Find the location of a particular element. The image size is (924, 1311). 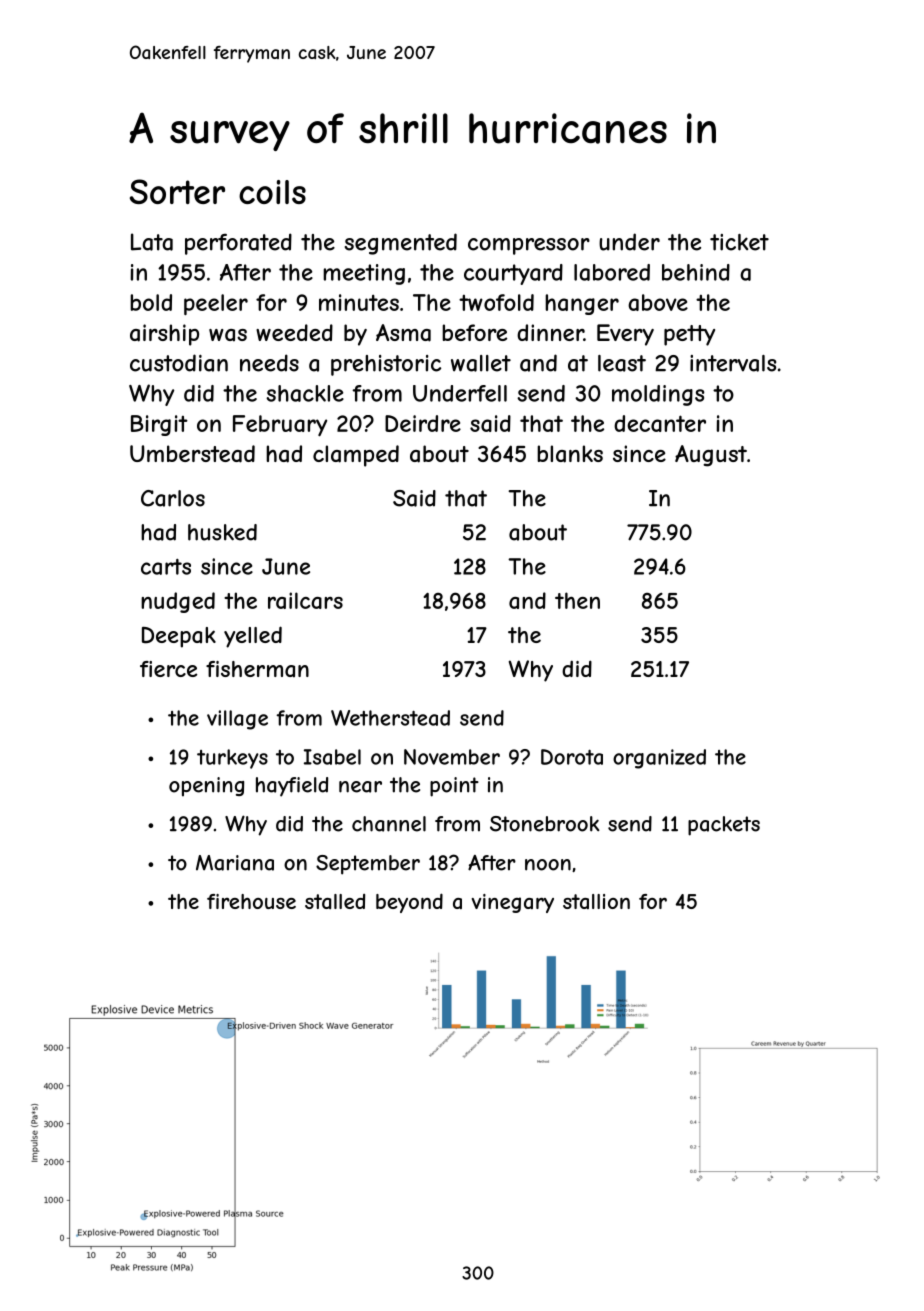

stallion is located at coordinates (596, 901).
